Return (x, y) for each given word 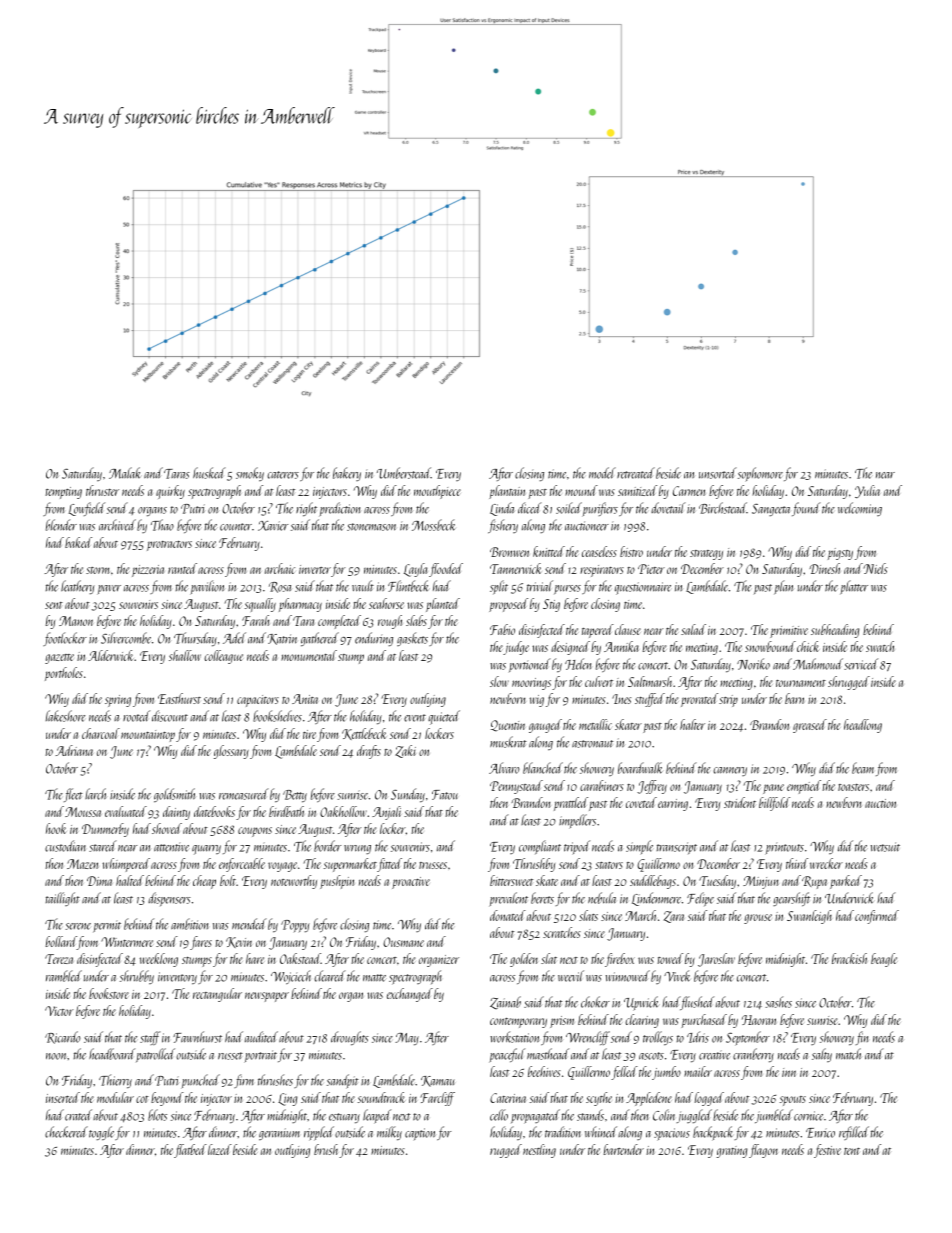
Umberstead (404, 473)
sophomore (760, 474)
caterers (283, 475)
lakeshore (65, 716)
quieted (444, 717)
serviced (861, 664)
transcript (677, 848)
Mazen (82, 864)
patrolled (155, 1055)
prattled (571, 804)
